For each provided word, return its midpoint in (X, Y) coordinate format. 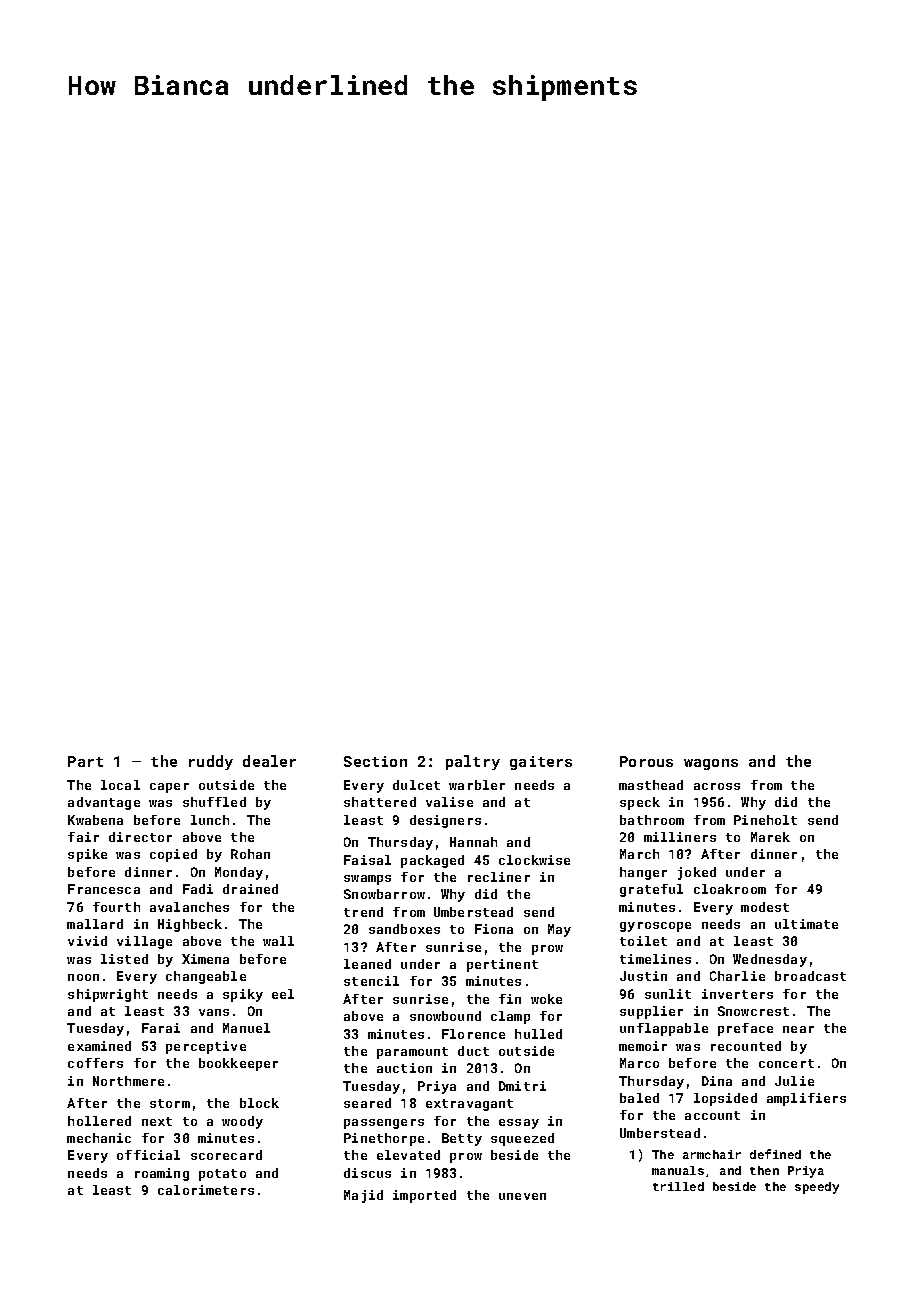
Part (85, 761)
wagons (711, 764)
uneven (522, 1196)
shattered (380, 802)
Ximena (205, 959)
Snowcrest (753, 1011)
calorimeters (206, 1190)
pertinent (502, 965)
